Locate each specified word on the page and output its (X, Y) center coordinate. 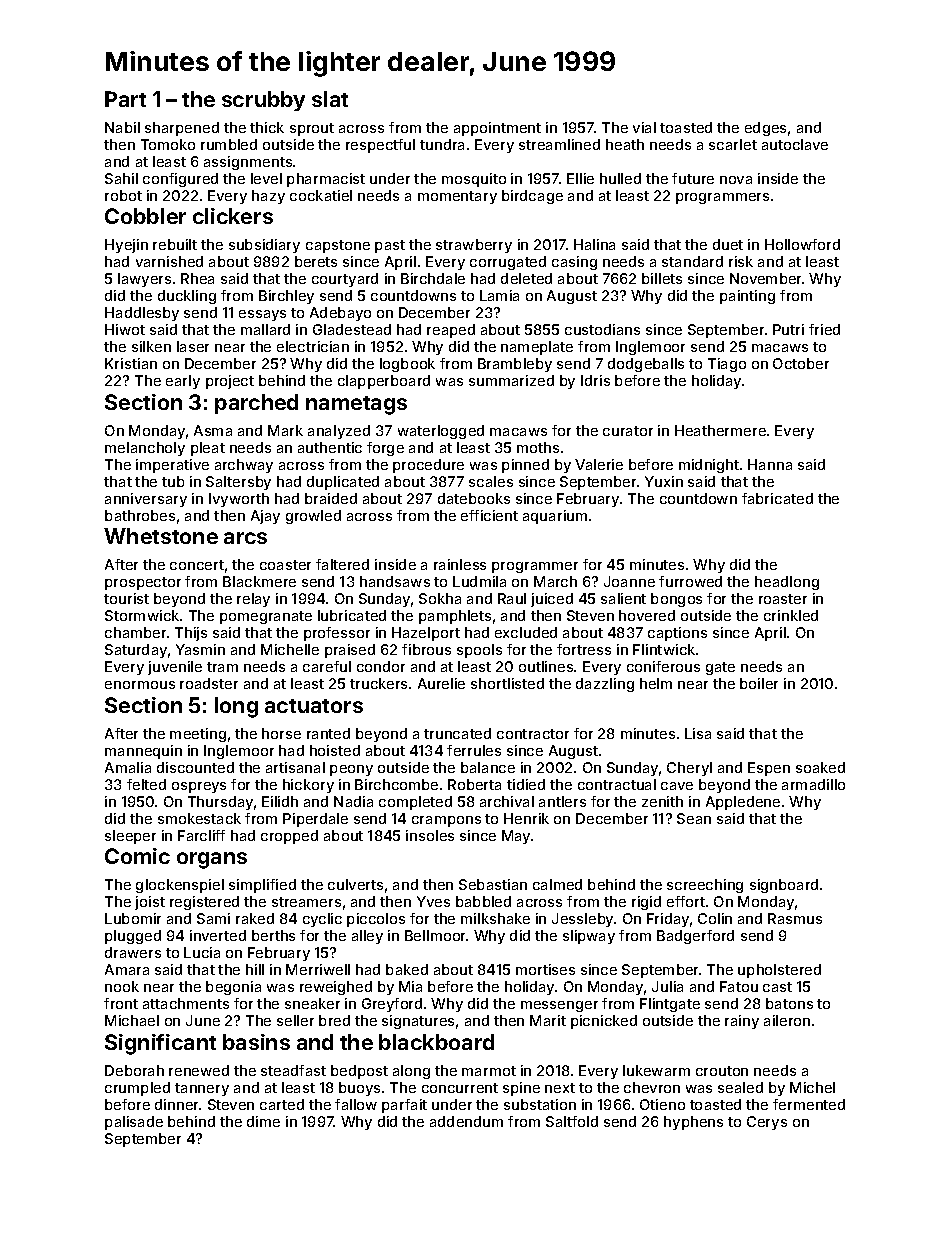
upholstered (779, 971)
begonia (233, 988)
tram (222, 667)
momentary (457, 197)
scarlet (733, 144)
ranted (328, 733)
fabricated (777, 498)
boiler (759, 683)
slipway (589, 937)
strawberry (474, 246)
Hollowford (802, 244)
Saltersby (238, 483)
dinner (177, 1104)
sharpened (182, 129)
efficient (489, 515)
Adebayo (340, 314)
